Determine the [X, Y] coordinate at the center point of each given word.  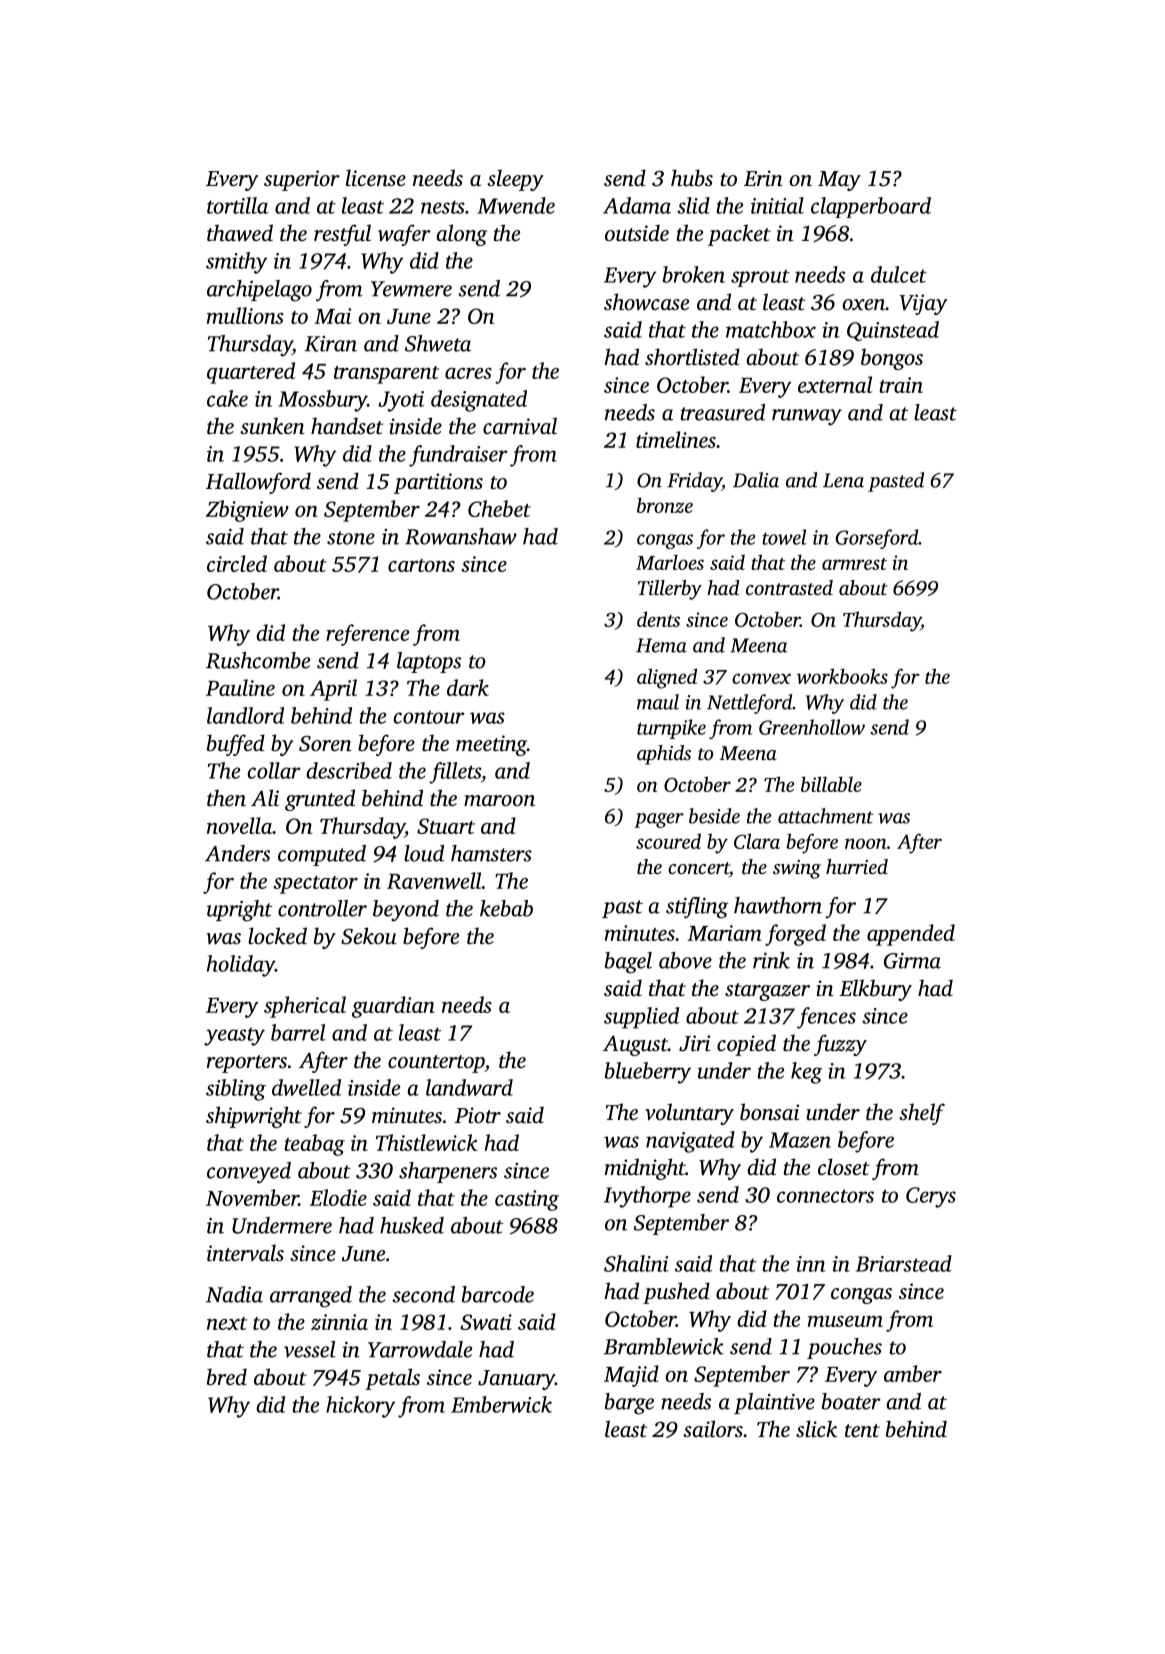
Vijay [923, 304]
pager [659, 820]
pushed [676, 1293]
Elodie [338, 1197]
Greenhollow [812, 727]
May [839, 181]
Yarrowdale [420, 1349]
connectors [825, 1196]
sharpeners [448, 1172]
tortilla [237, 205]
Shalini [636, 1263]
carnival [520, 425]
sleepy [515, 180]
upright [239, 911]
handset [347, 425]
